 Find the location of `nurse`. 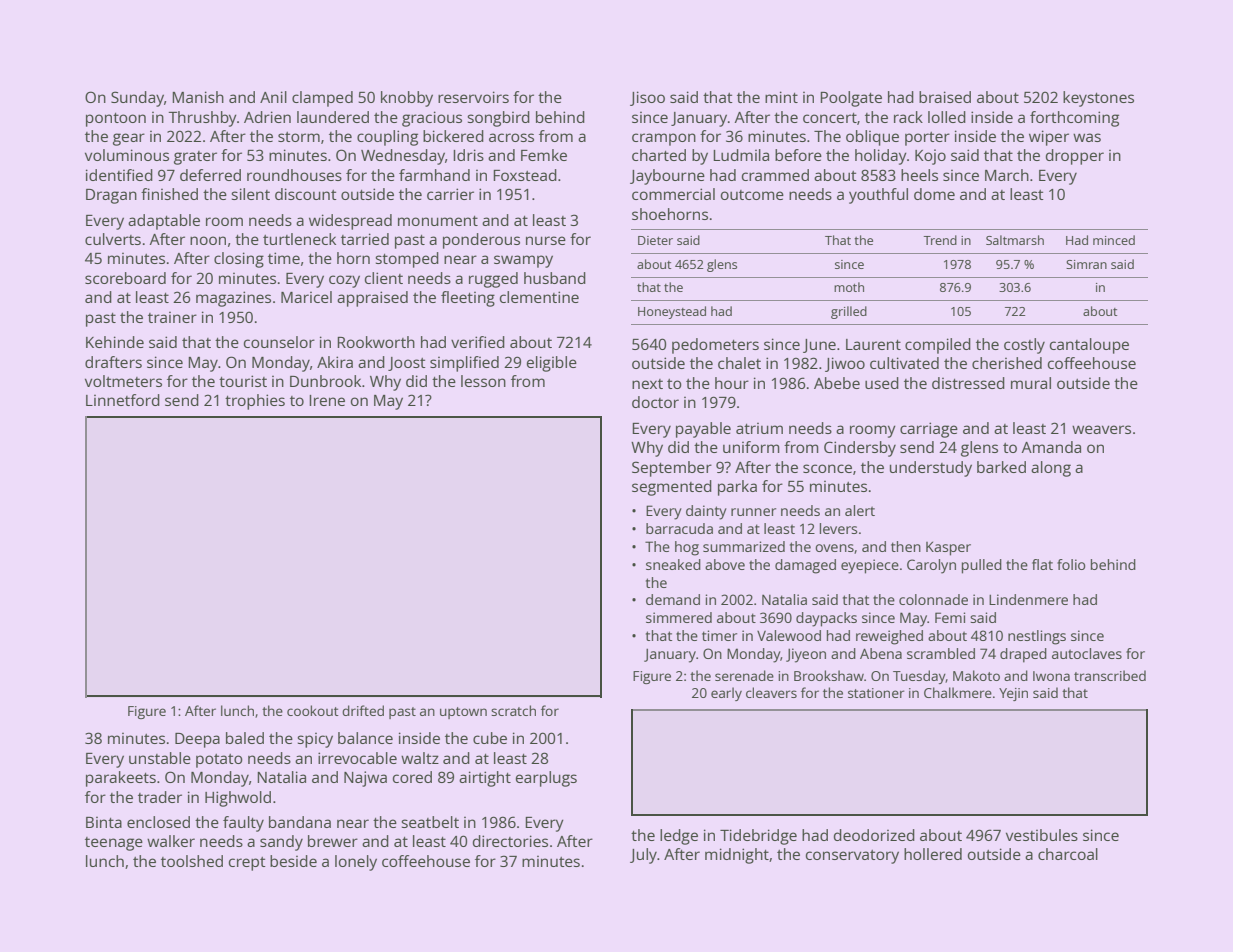

nurse is located at coordinates (546, 240).
